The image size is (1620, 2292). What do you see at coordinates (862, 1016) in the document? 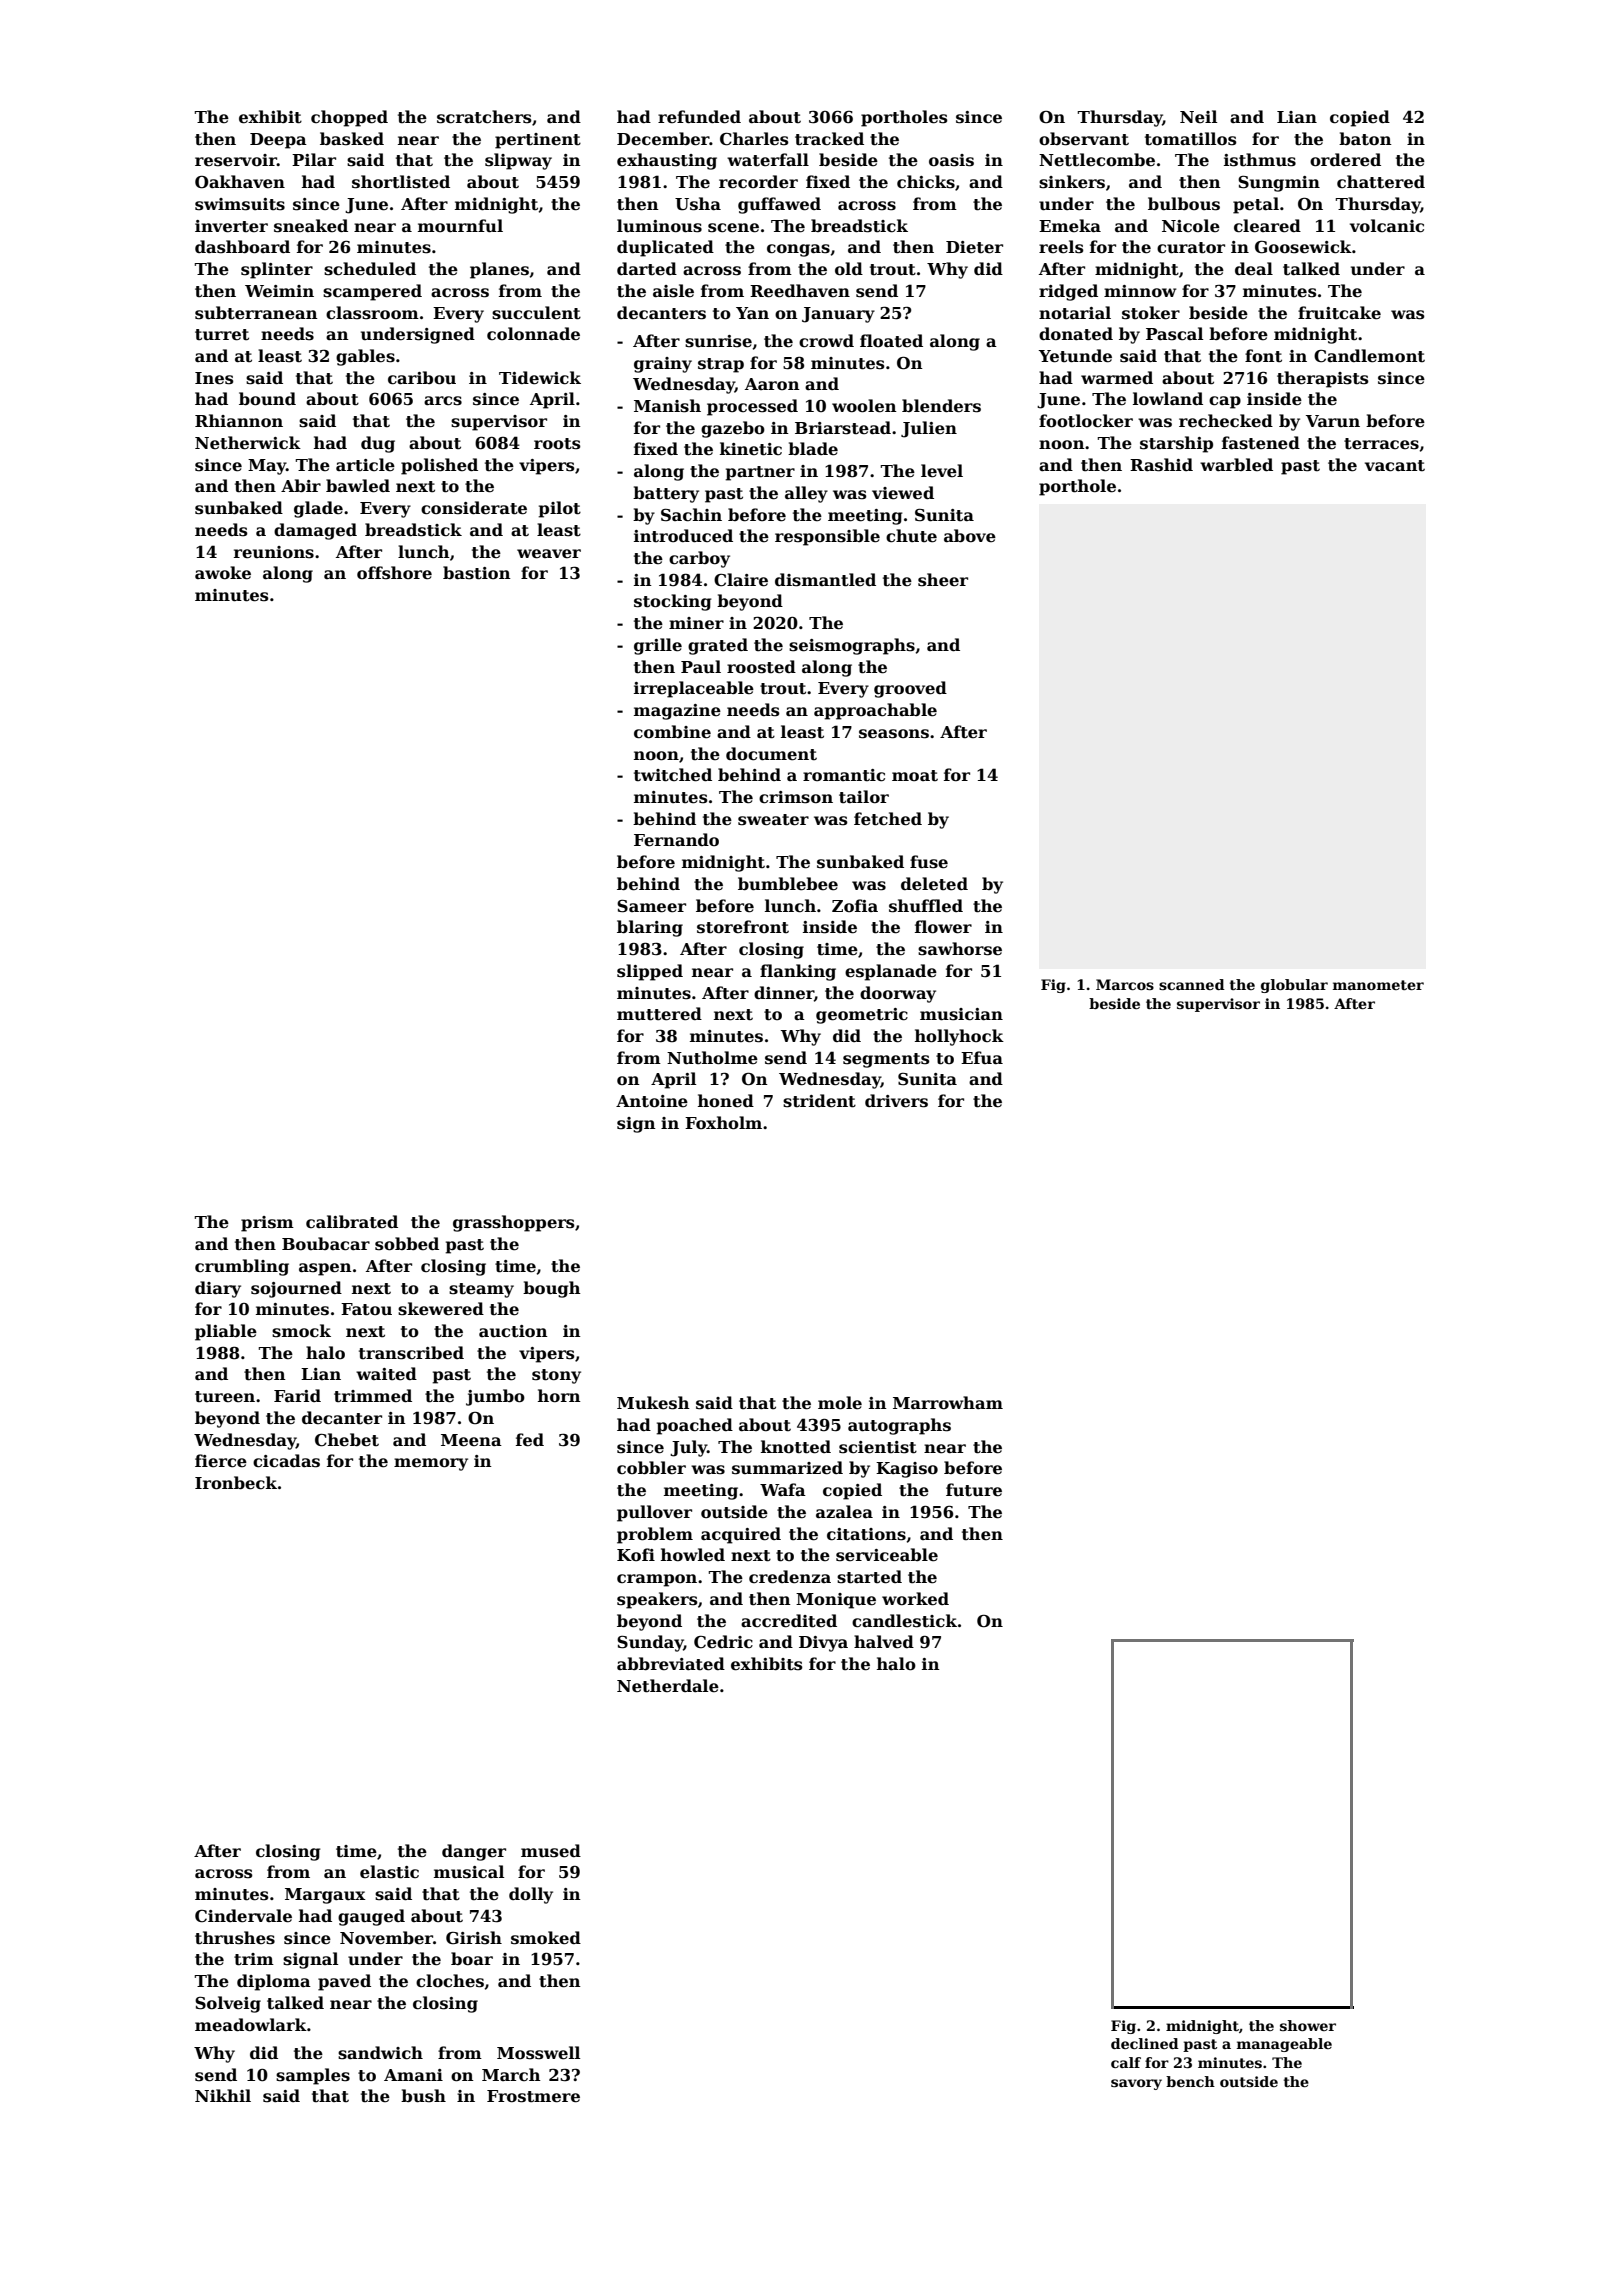
I see `geometric` at bounding box center [862, 1016].
